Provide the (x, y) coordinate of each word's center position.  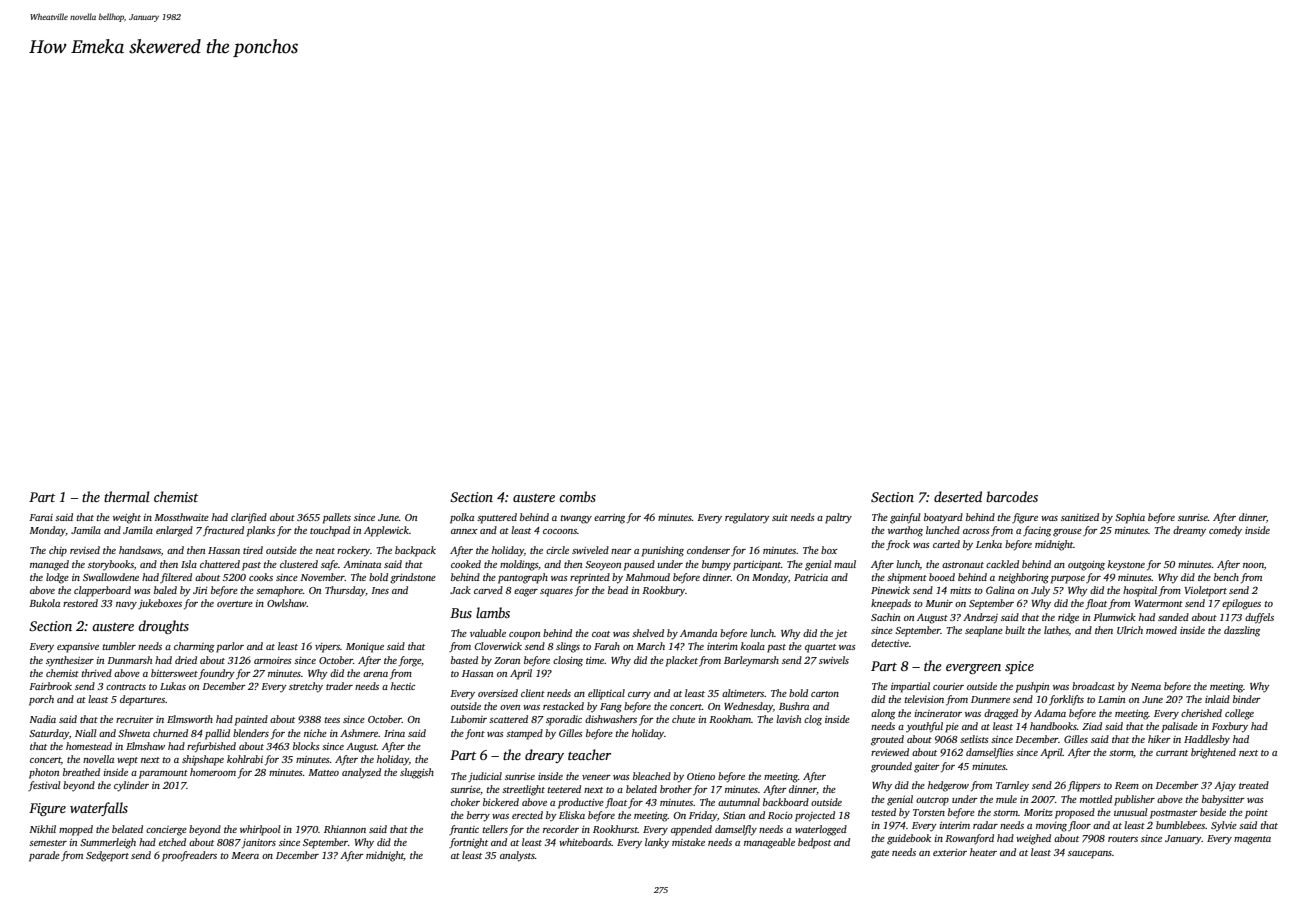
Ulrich (1130, 630)
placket (682, 661)
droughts (163, 627)
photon (44, 773)
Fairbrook (50, 686)
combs (577, 496)
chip (58, 551)
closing (568, 661)
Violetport (1206, 591)
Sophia (1130, 518)
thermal (127, 496)
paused (639, 565)
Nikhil (42, 829)
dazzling (1242, 631)
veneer (596, 777)
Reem (1127, 785)
